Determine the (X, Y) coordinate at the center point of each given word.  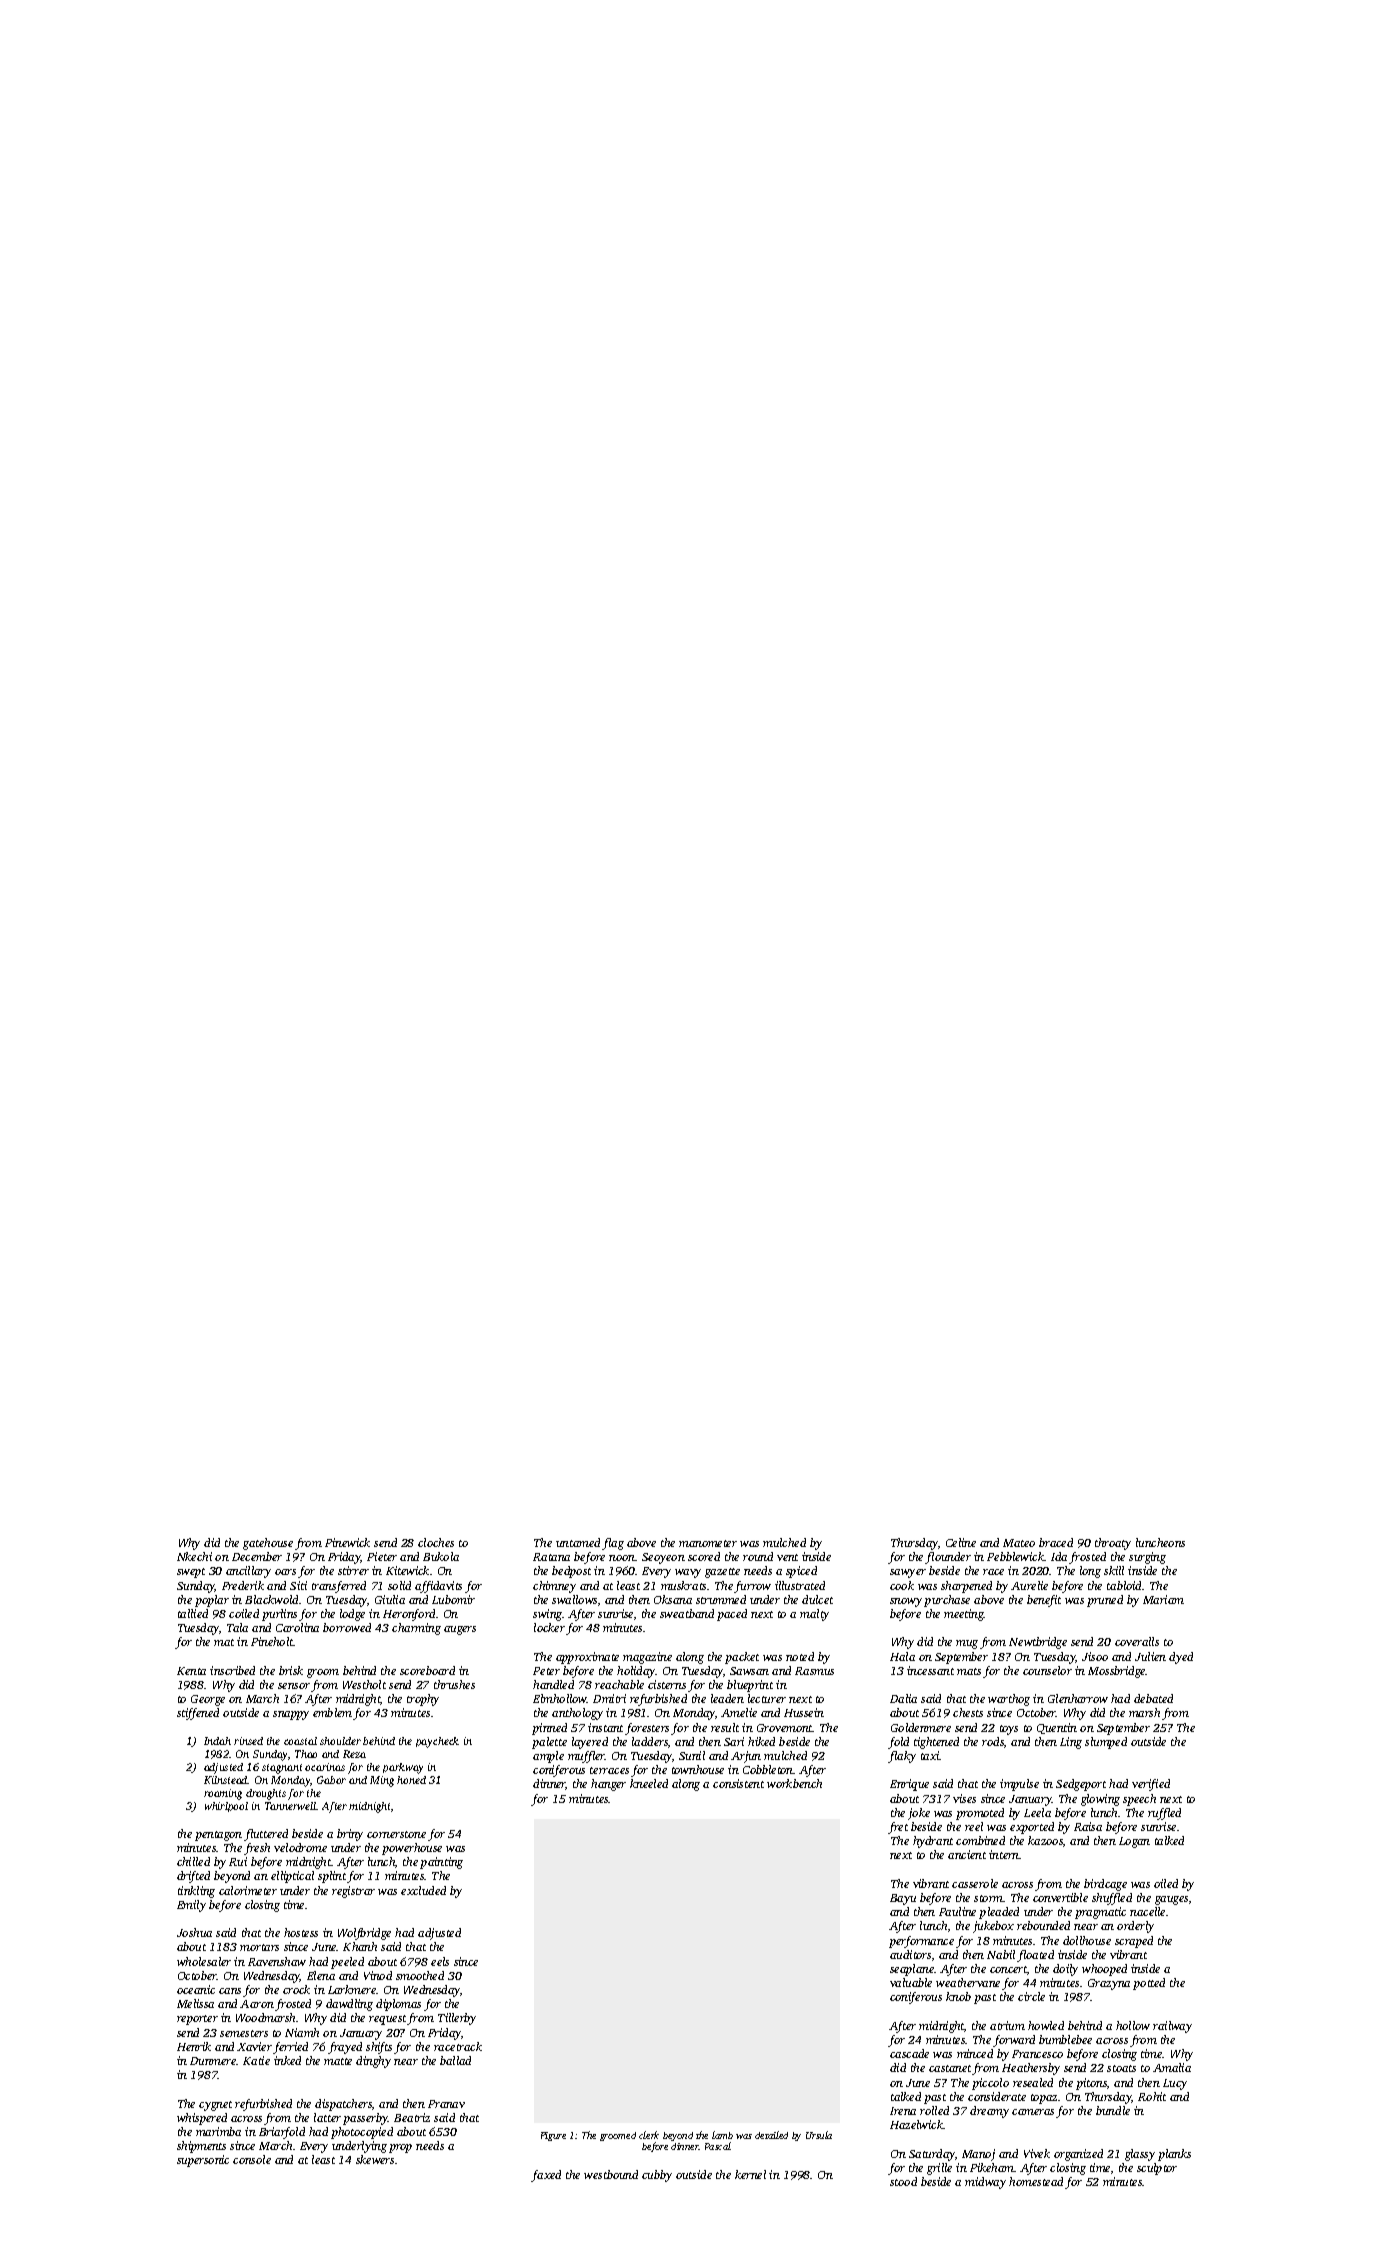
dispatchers (343, 2105)
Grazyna (1109, 1984)
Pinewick (347, 1542)
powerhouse (412, 1849)
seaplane (912, 1970)
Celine (961, 1542)
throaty (1113, 1544)
